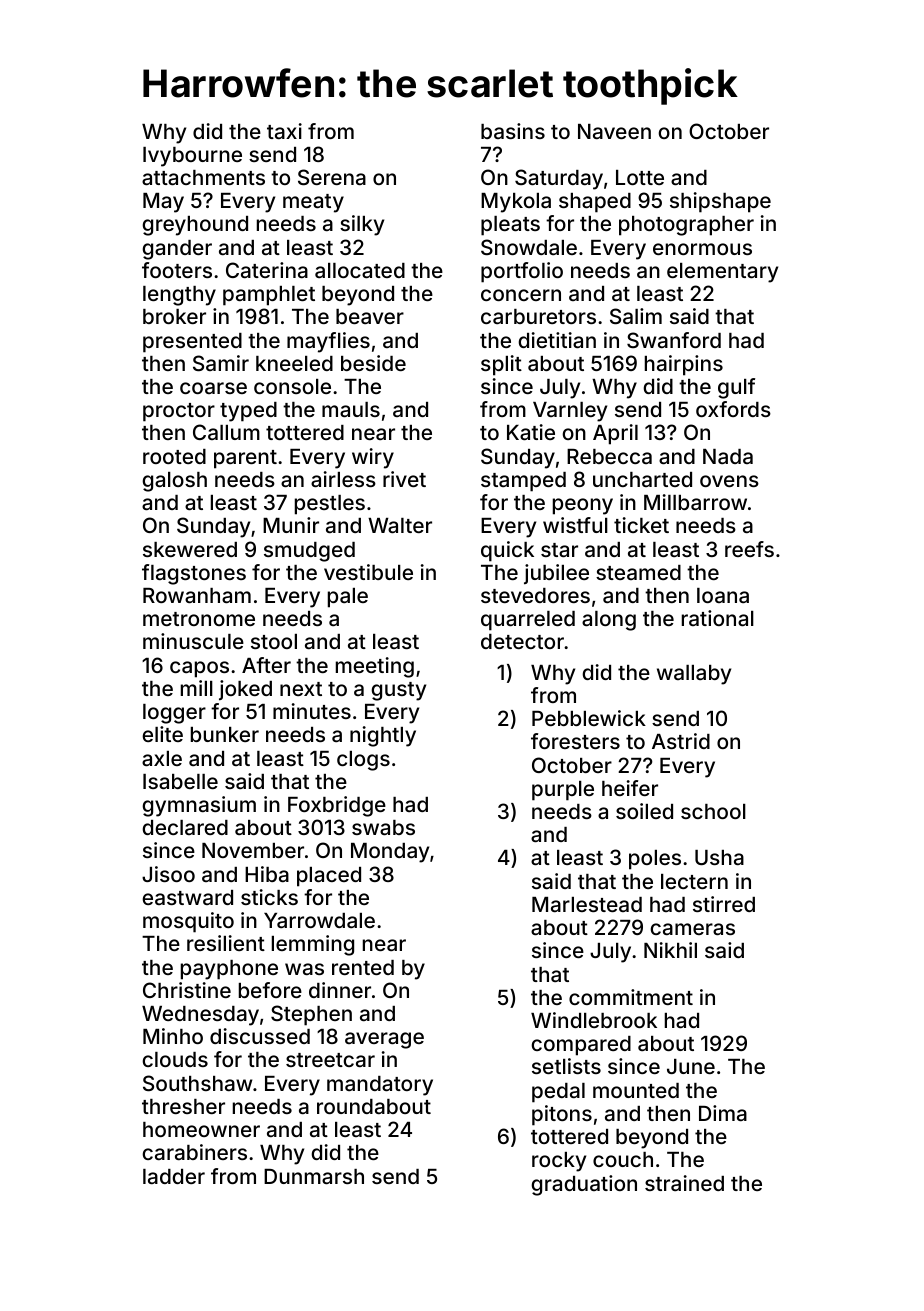  I want to click on rooted, so click(174, 456).
